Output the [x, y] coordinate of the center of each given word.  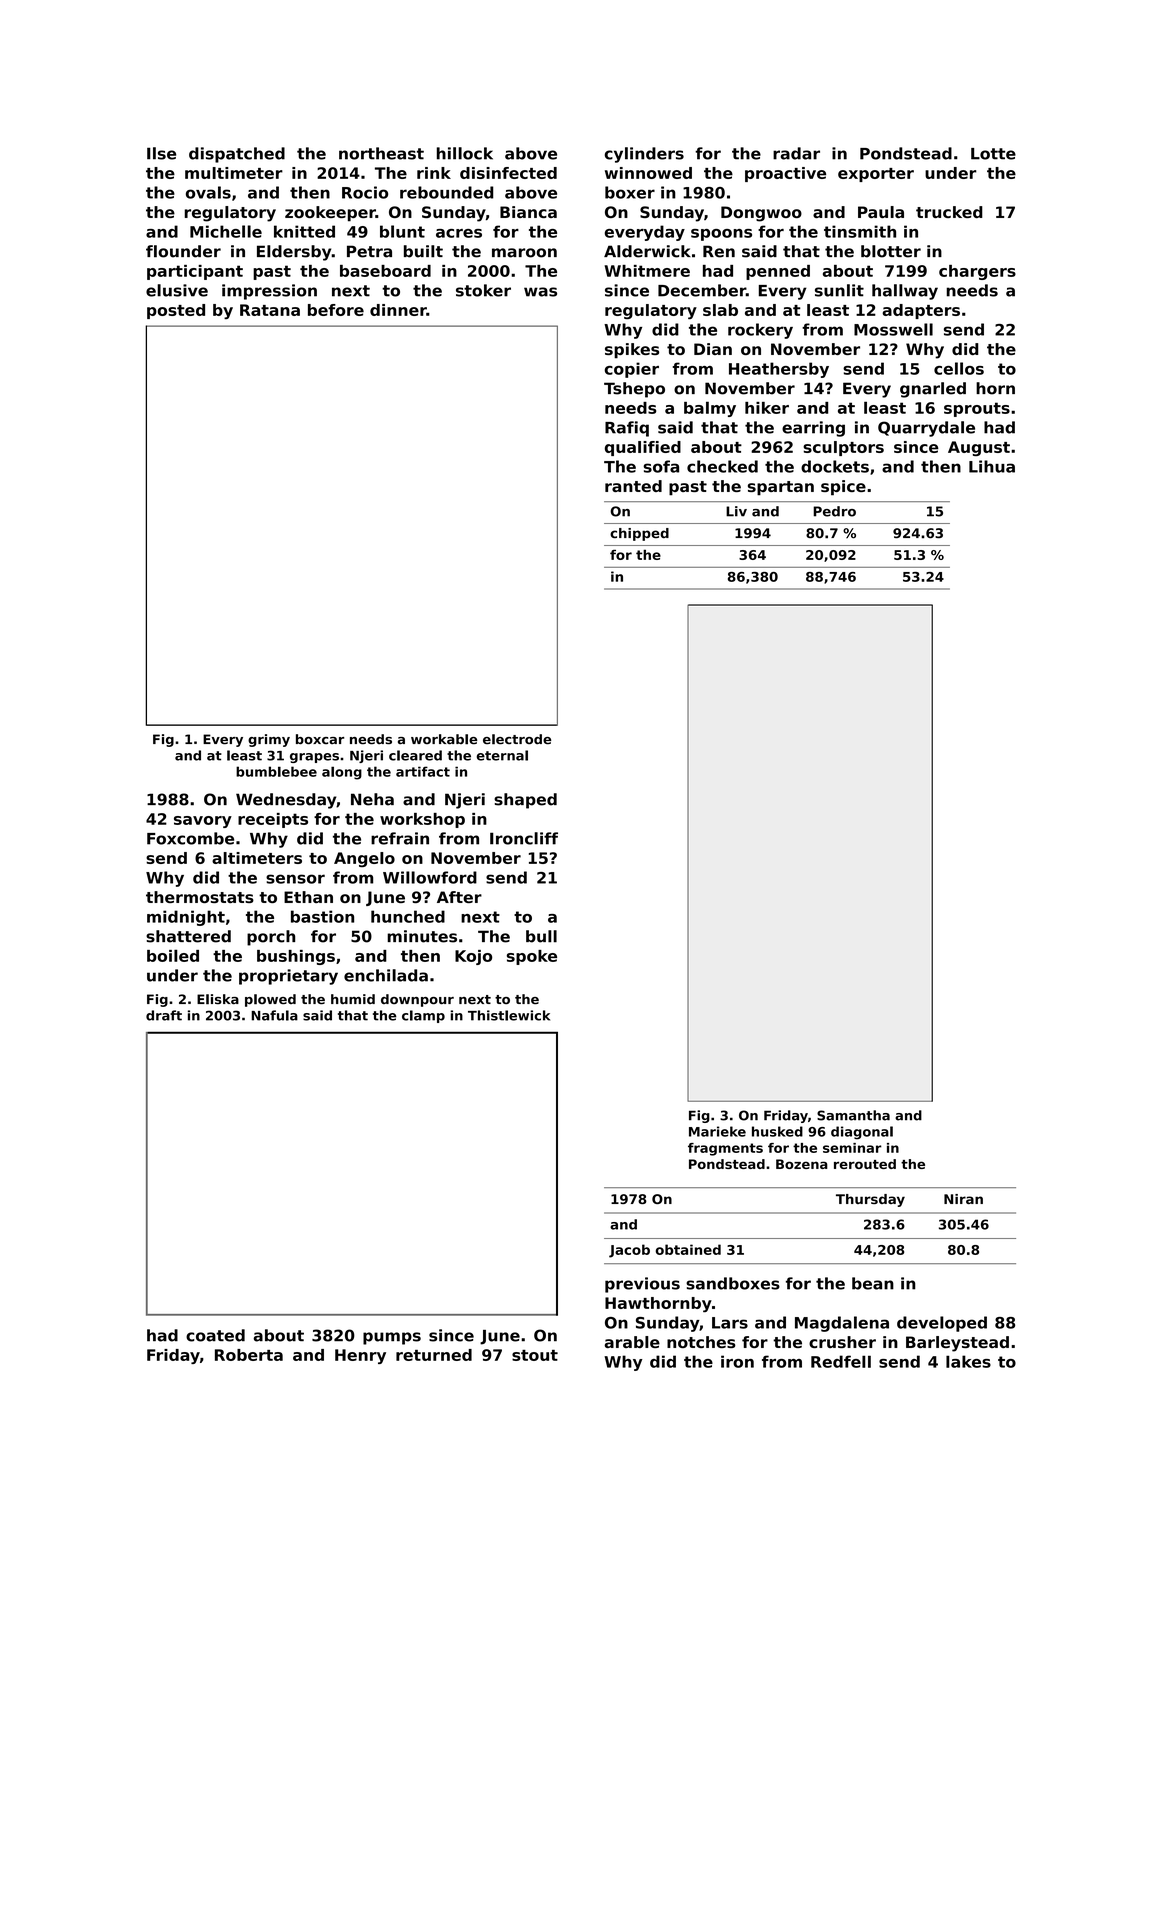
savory [203, 822]
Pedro [834, 511]
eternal [502, 755]
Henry [360, 1356]
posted [176, 311]
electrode [517, 739]
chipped [639, 534]
